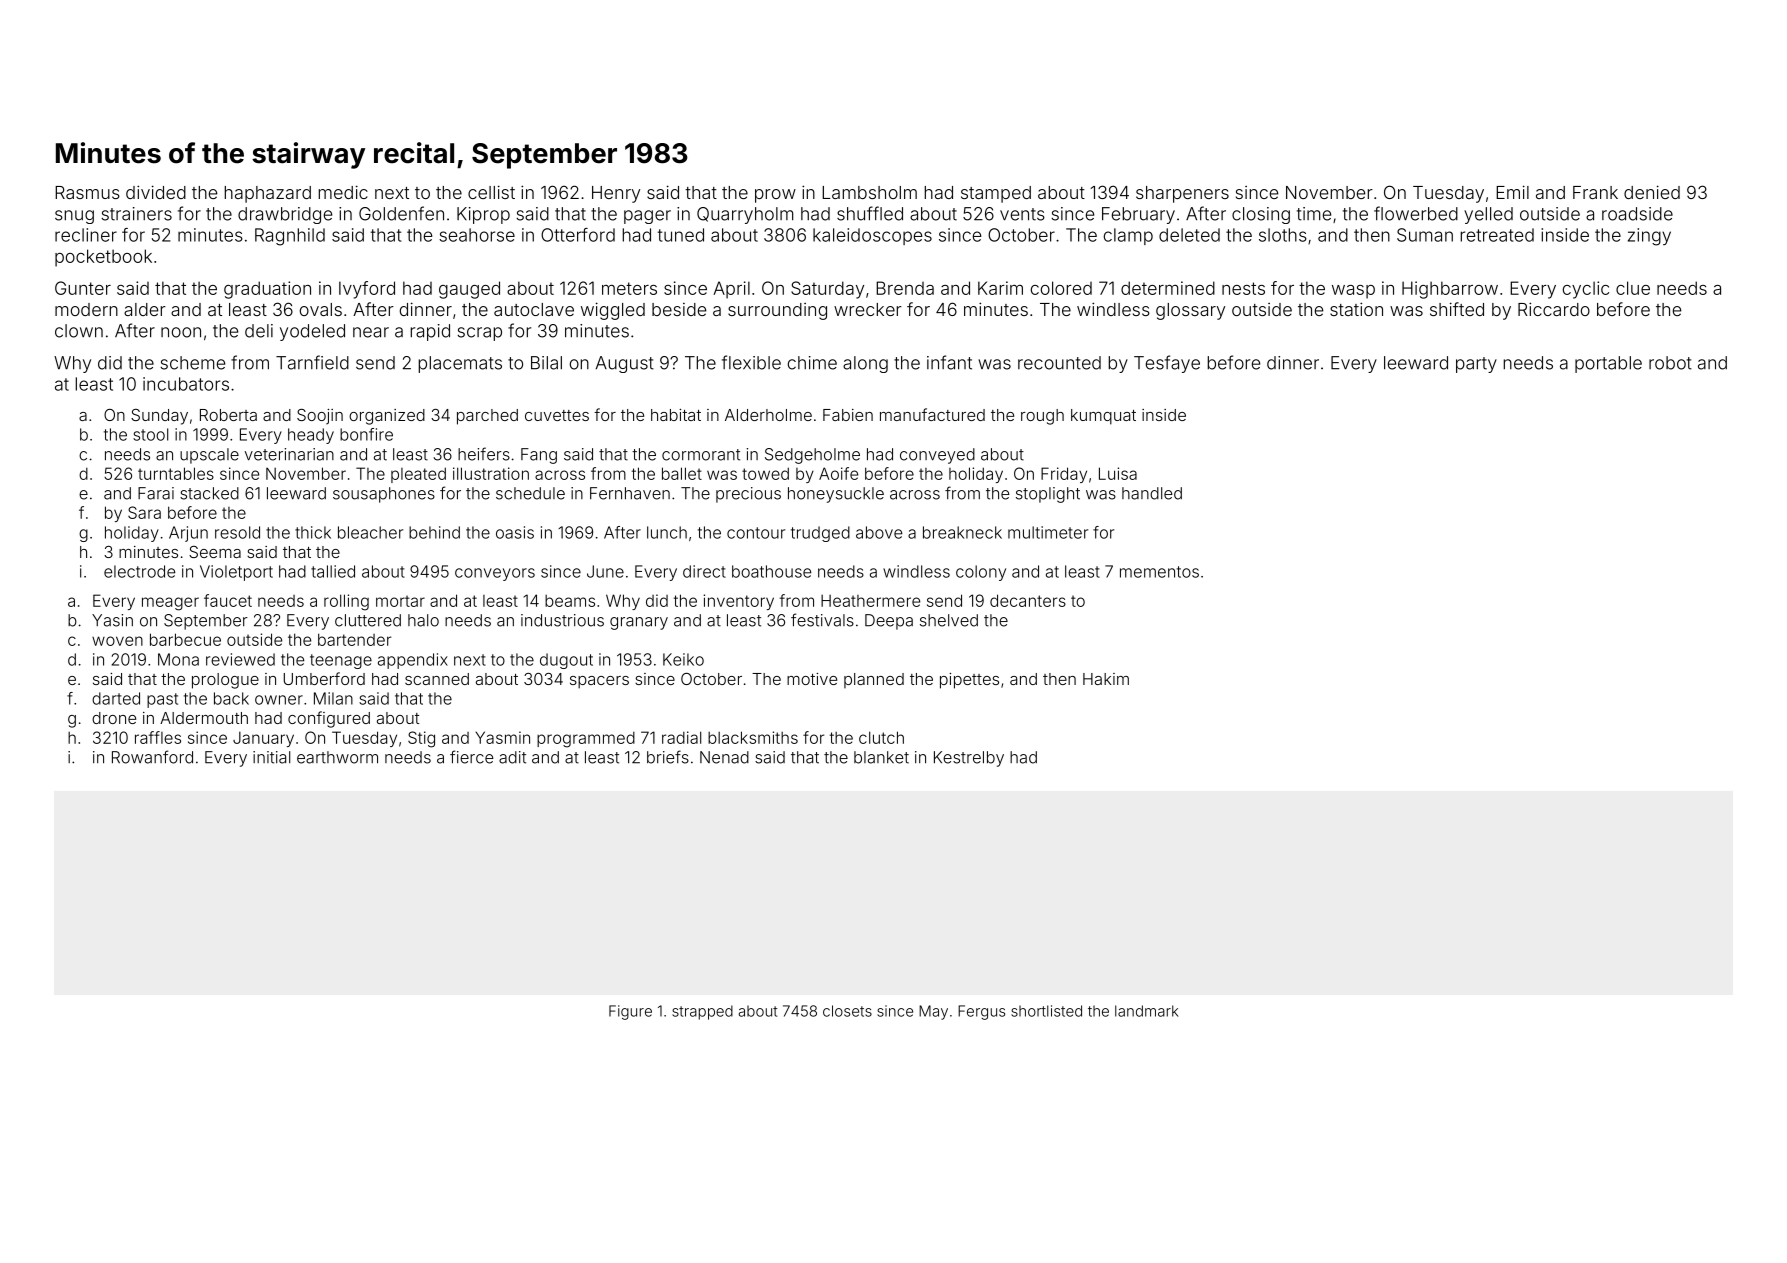 This screenshot has height=1263, width=1787. I want to click on wrecker, so click(868, 309).
